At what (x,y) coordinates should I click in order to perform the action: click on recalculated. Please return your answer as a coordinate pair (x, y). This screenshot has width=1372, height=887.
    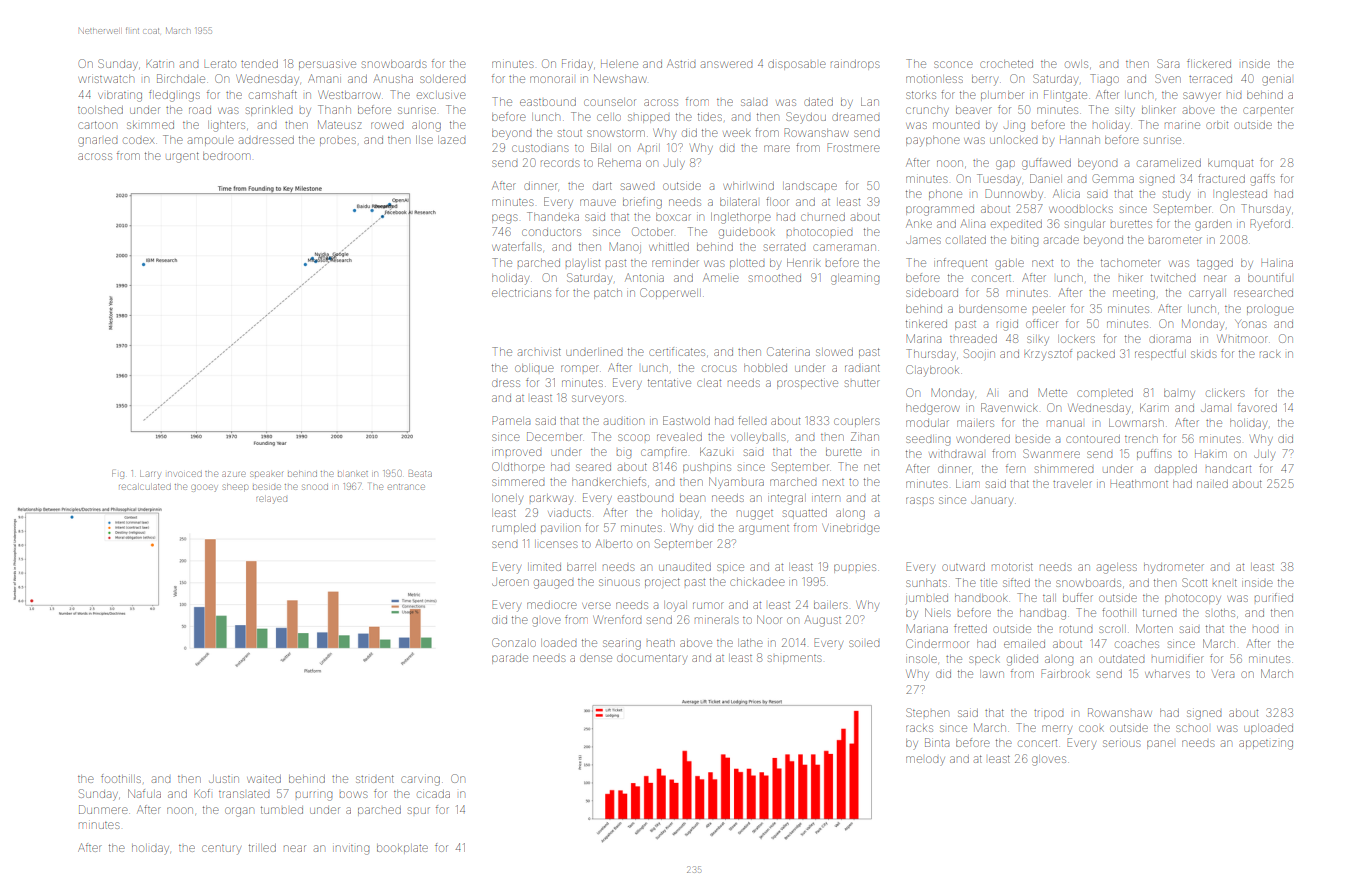
    Looking at the image, I should click on (145, 487).
